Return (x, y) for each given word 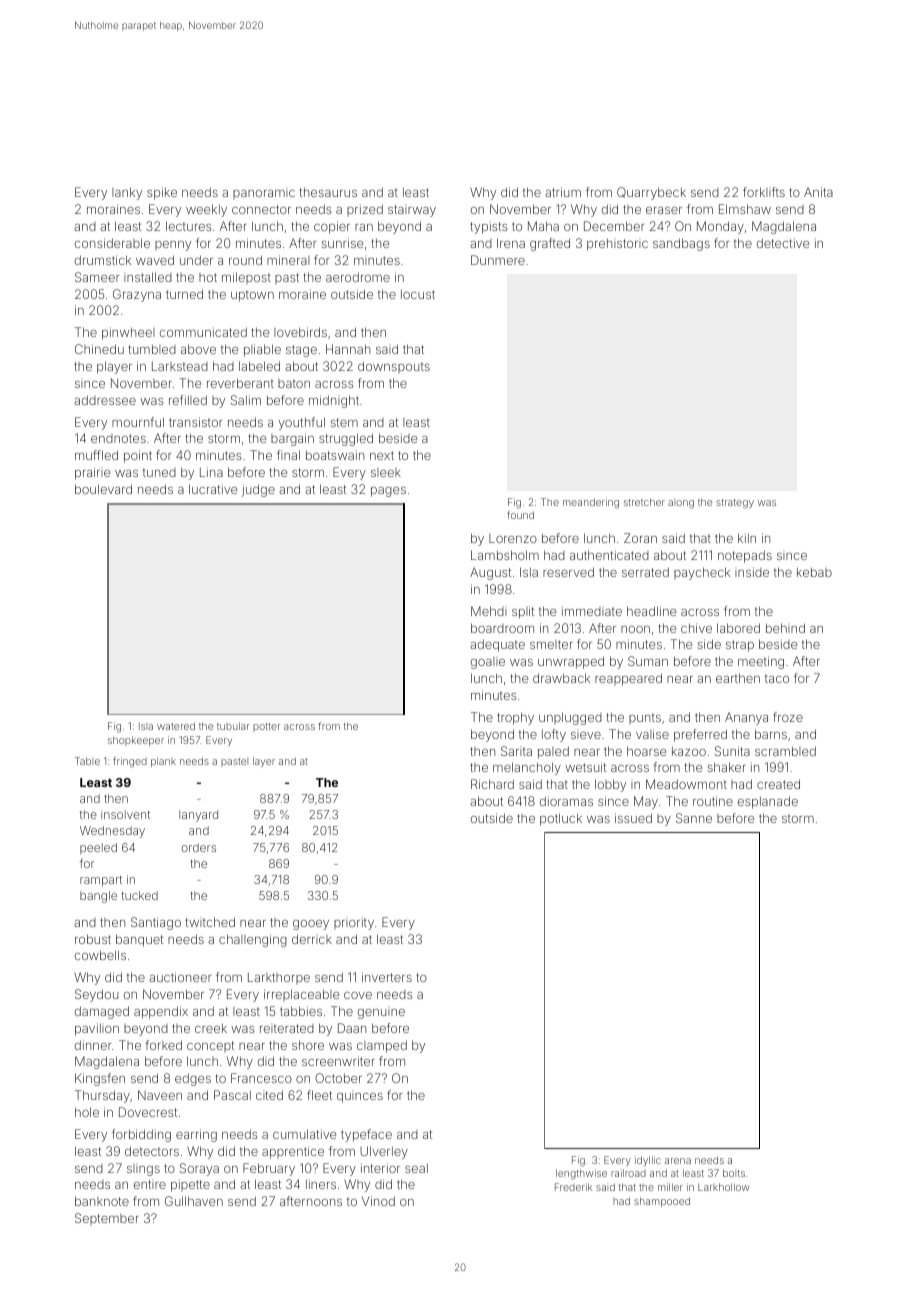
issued (633, 818)
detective (783, 243)
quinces (360, 1098)
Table (87, 761)
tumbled (152, 349)
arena (678, 1161)
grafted (550, 244)
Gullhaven (194, 1201)
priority (354, 923)
